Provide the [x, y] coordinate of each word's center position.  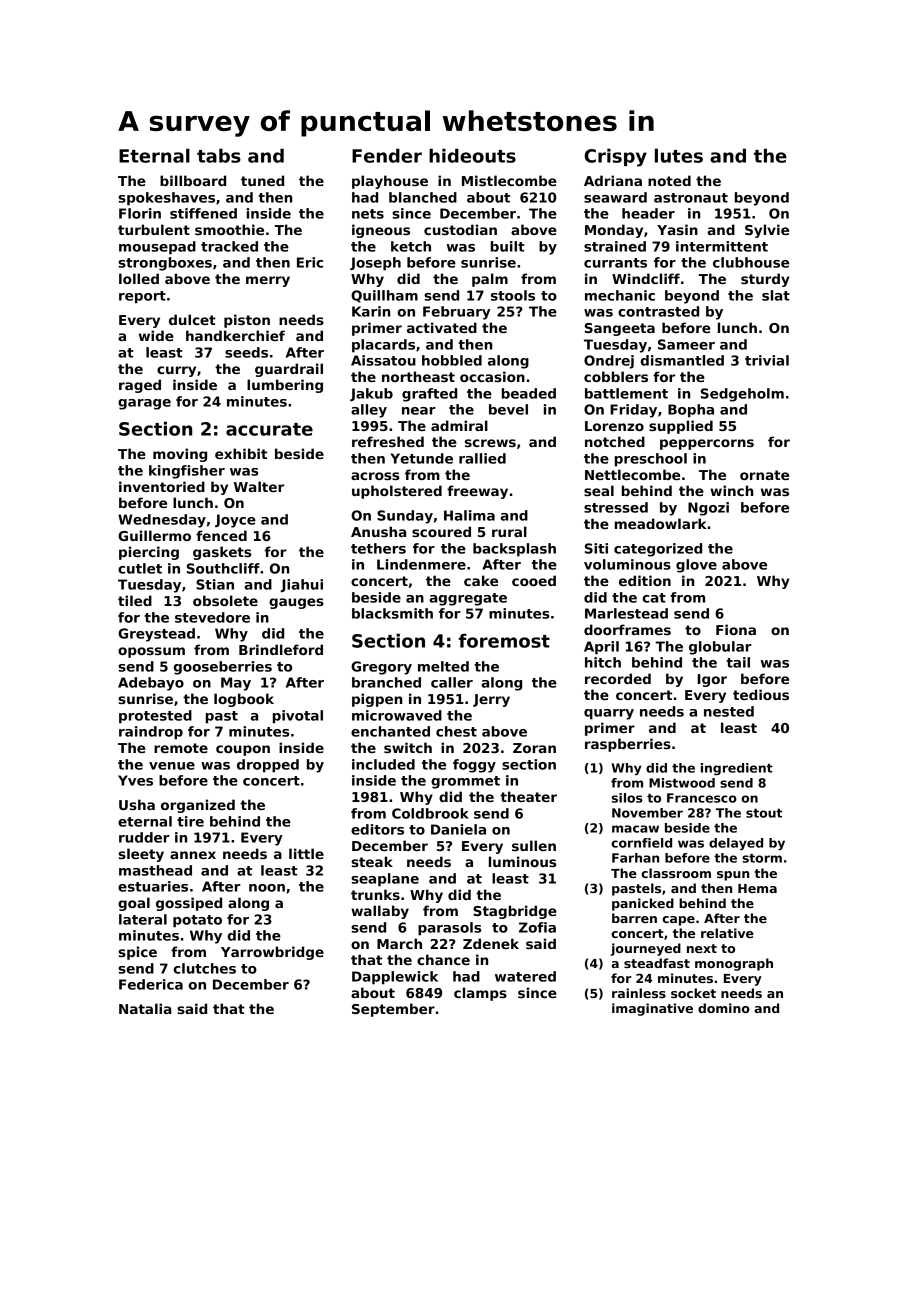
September [393, 1010]
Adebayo [151, 684]
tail [738, 662]
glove [696, 566]
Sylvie [767, 231]
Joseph [375, 264]
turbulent [154, 229]
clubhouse [751, 262]
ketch [411, 246]
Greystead [156, 635]
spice [137, 953]
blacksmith [392, 613]
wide [156, 335]
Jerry [491, 700]
